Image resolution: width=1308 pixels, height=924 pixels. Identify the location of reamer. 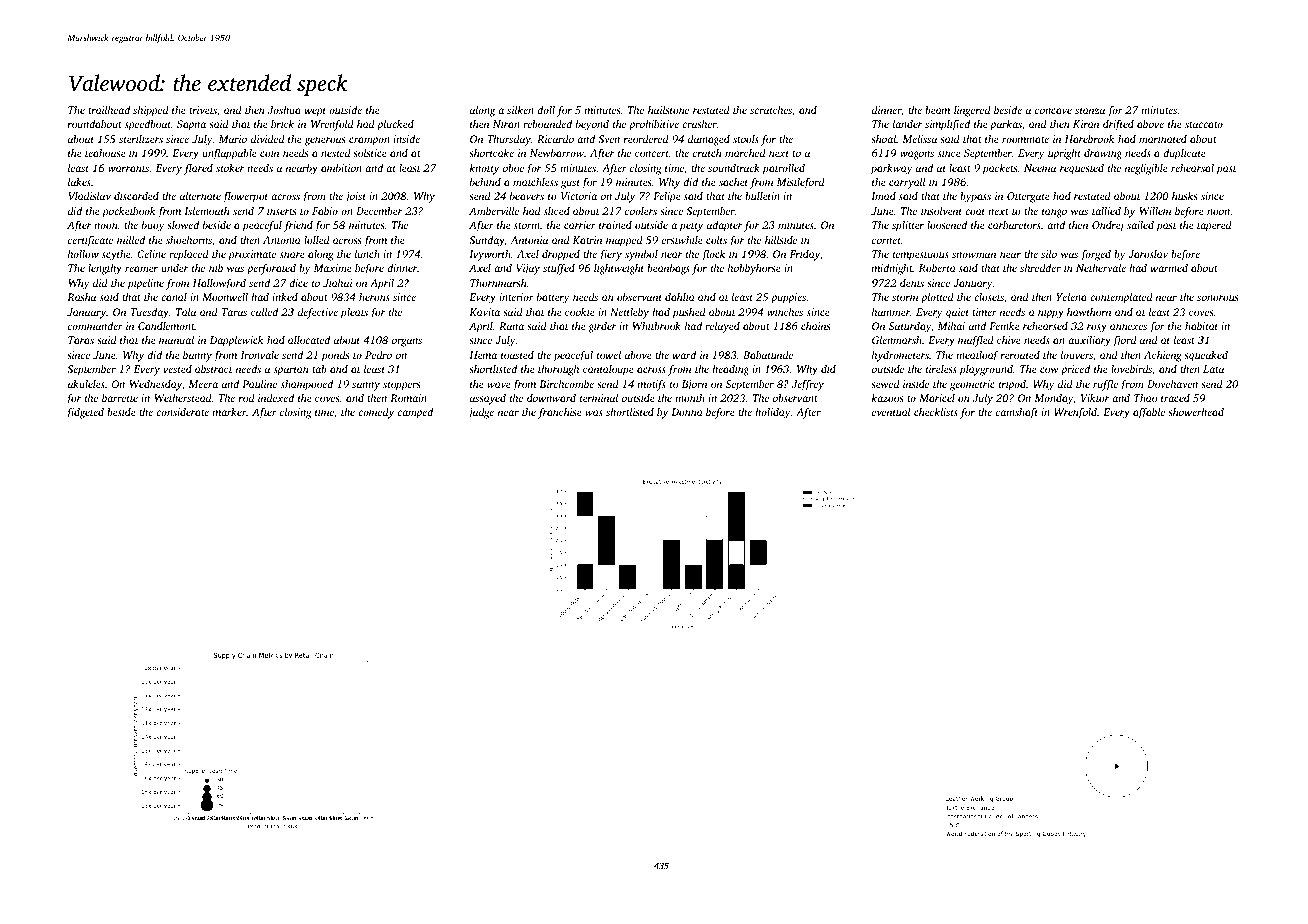
(141, 269).
